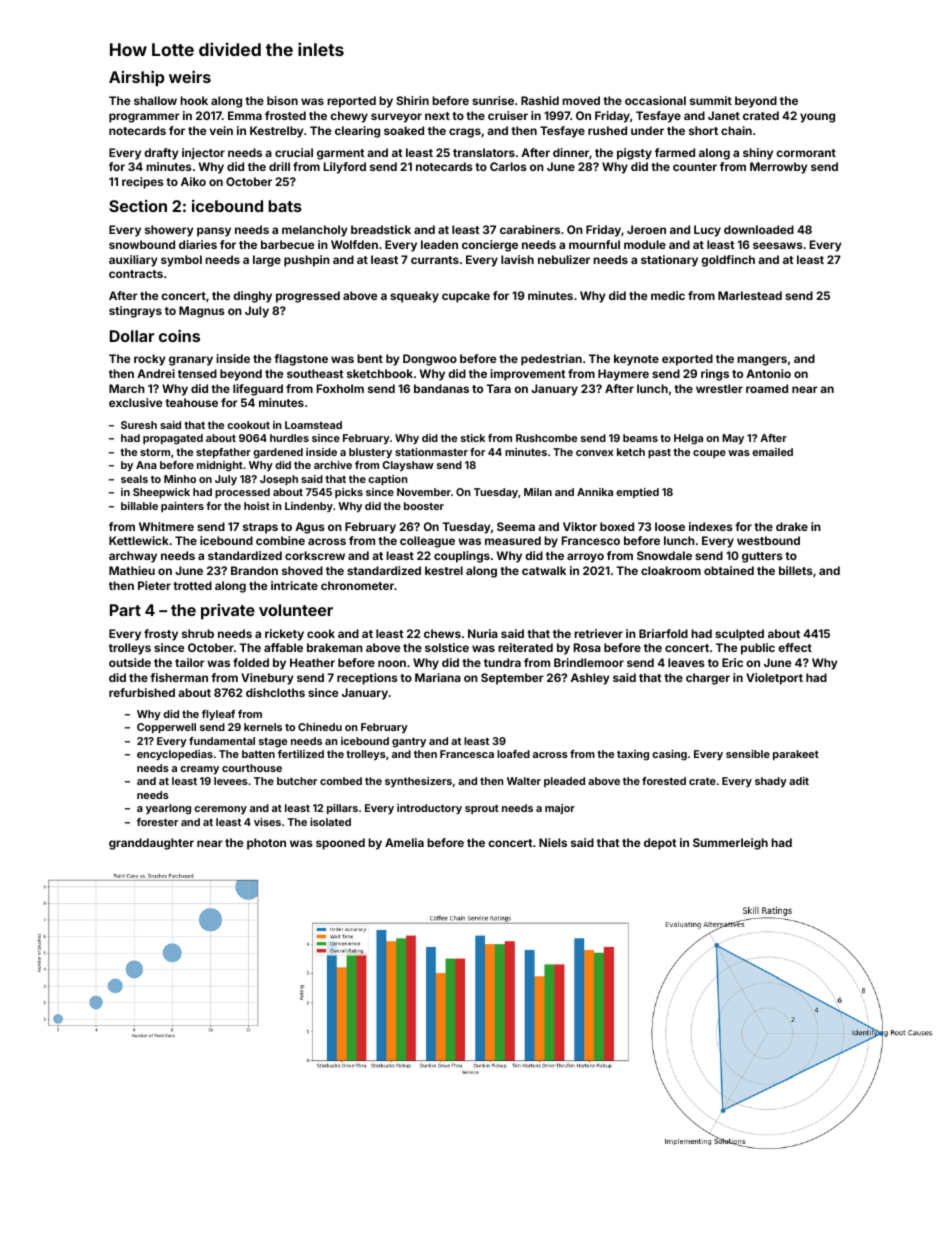 Image resolution: width=952 pixels, height=1233 pixels. What do you see at coordinates (289, 438) in the screenshot?
I see `hurdles` at bounding box center [289, 438].
